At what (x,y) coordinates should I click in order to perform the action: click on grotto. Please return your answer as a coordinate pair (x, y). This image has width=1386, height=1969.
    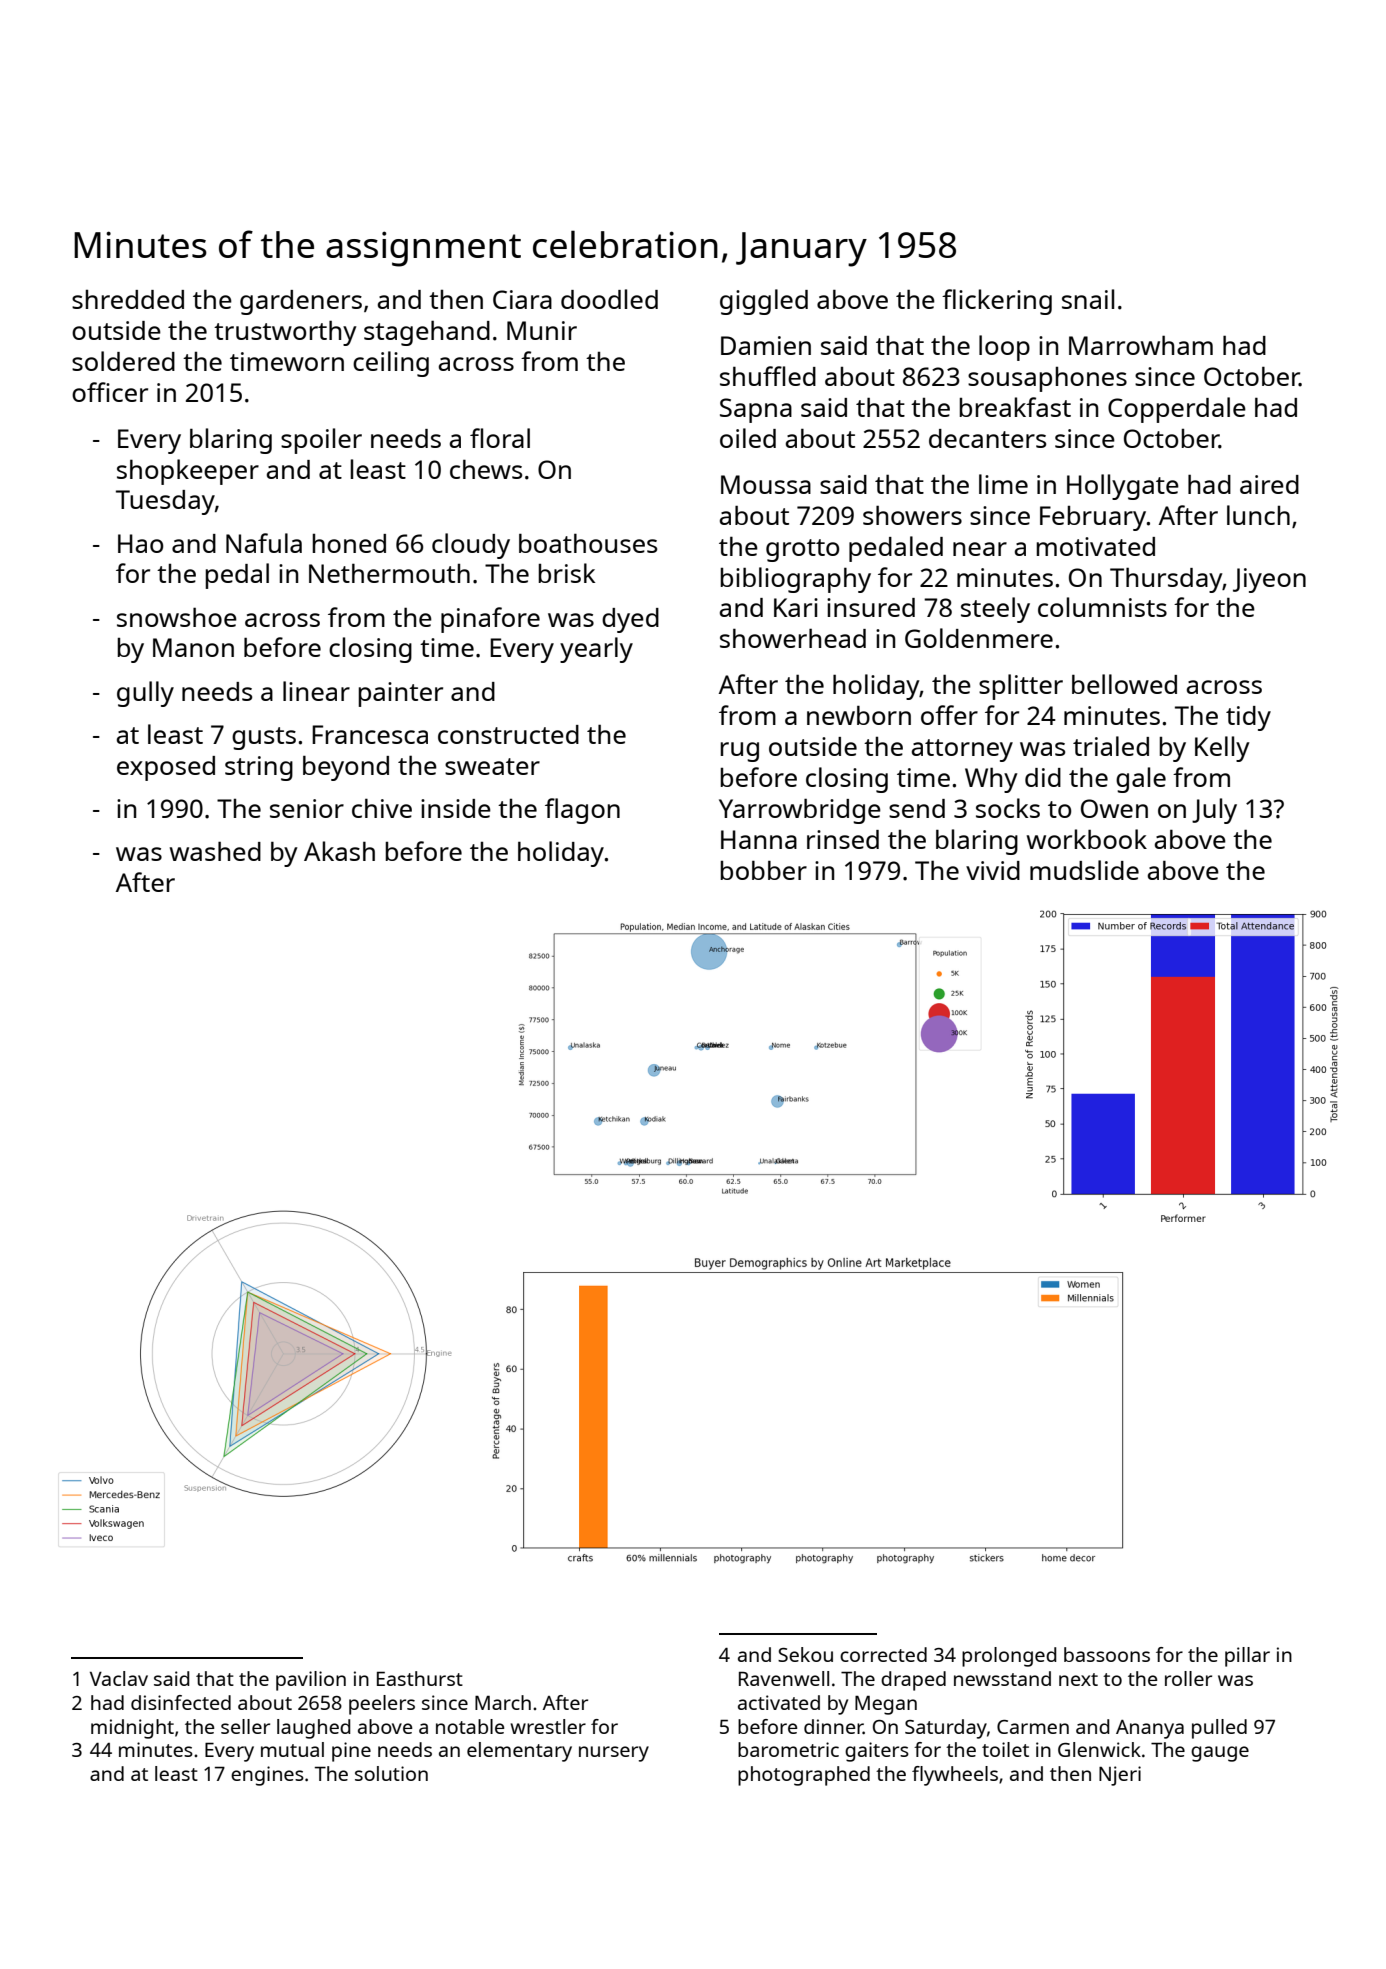
    Looking at the image, I should click on (802, 550).
